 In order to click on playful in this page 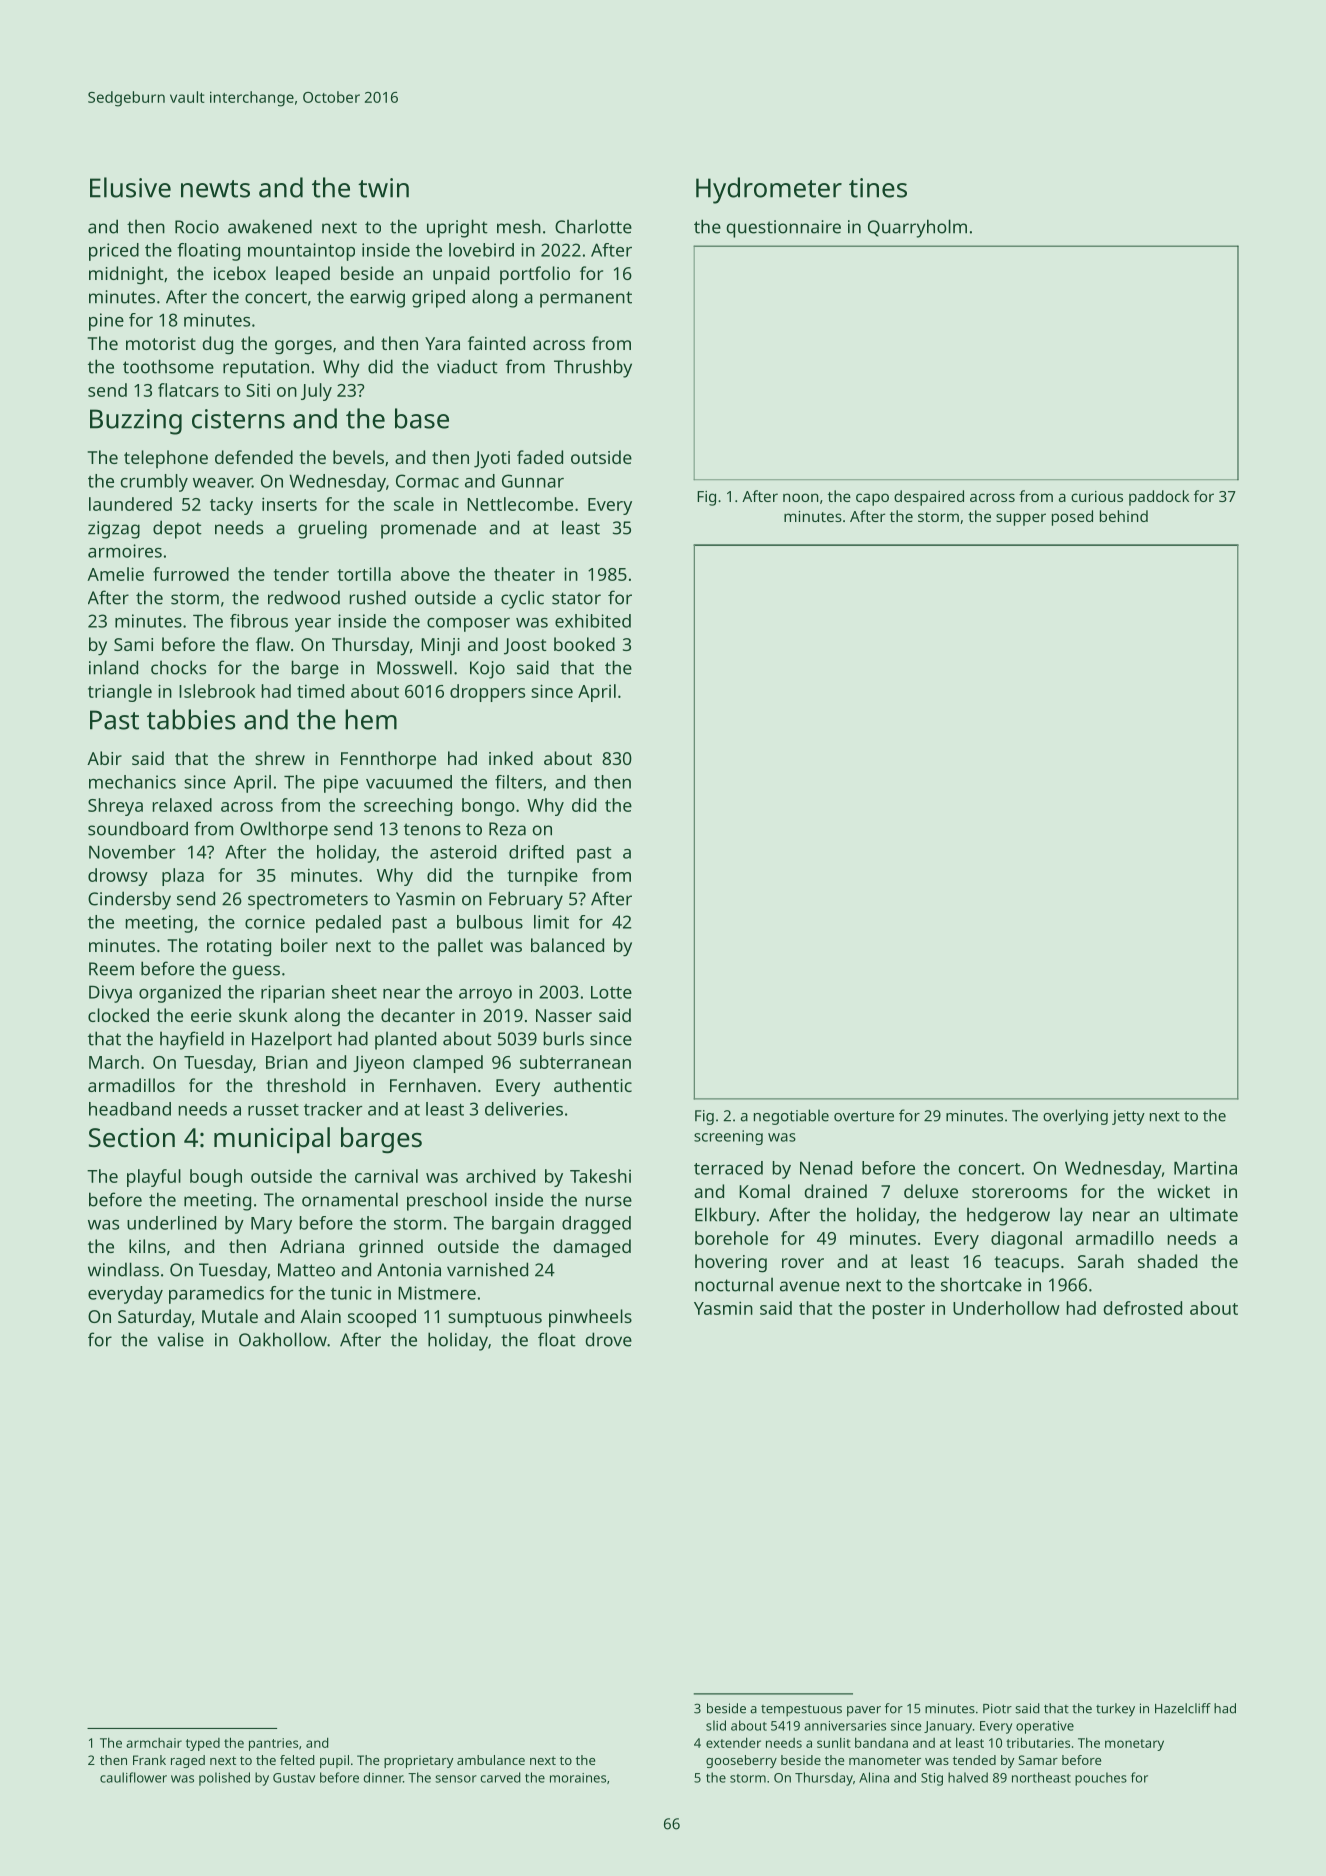, I will do `click(154, 1178)`.
